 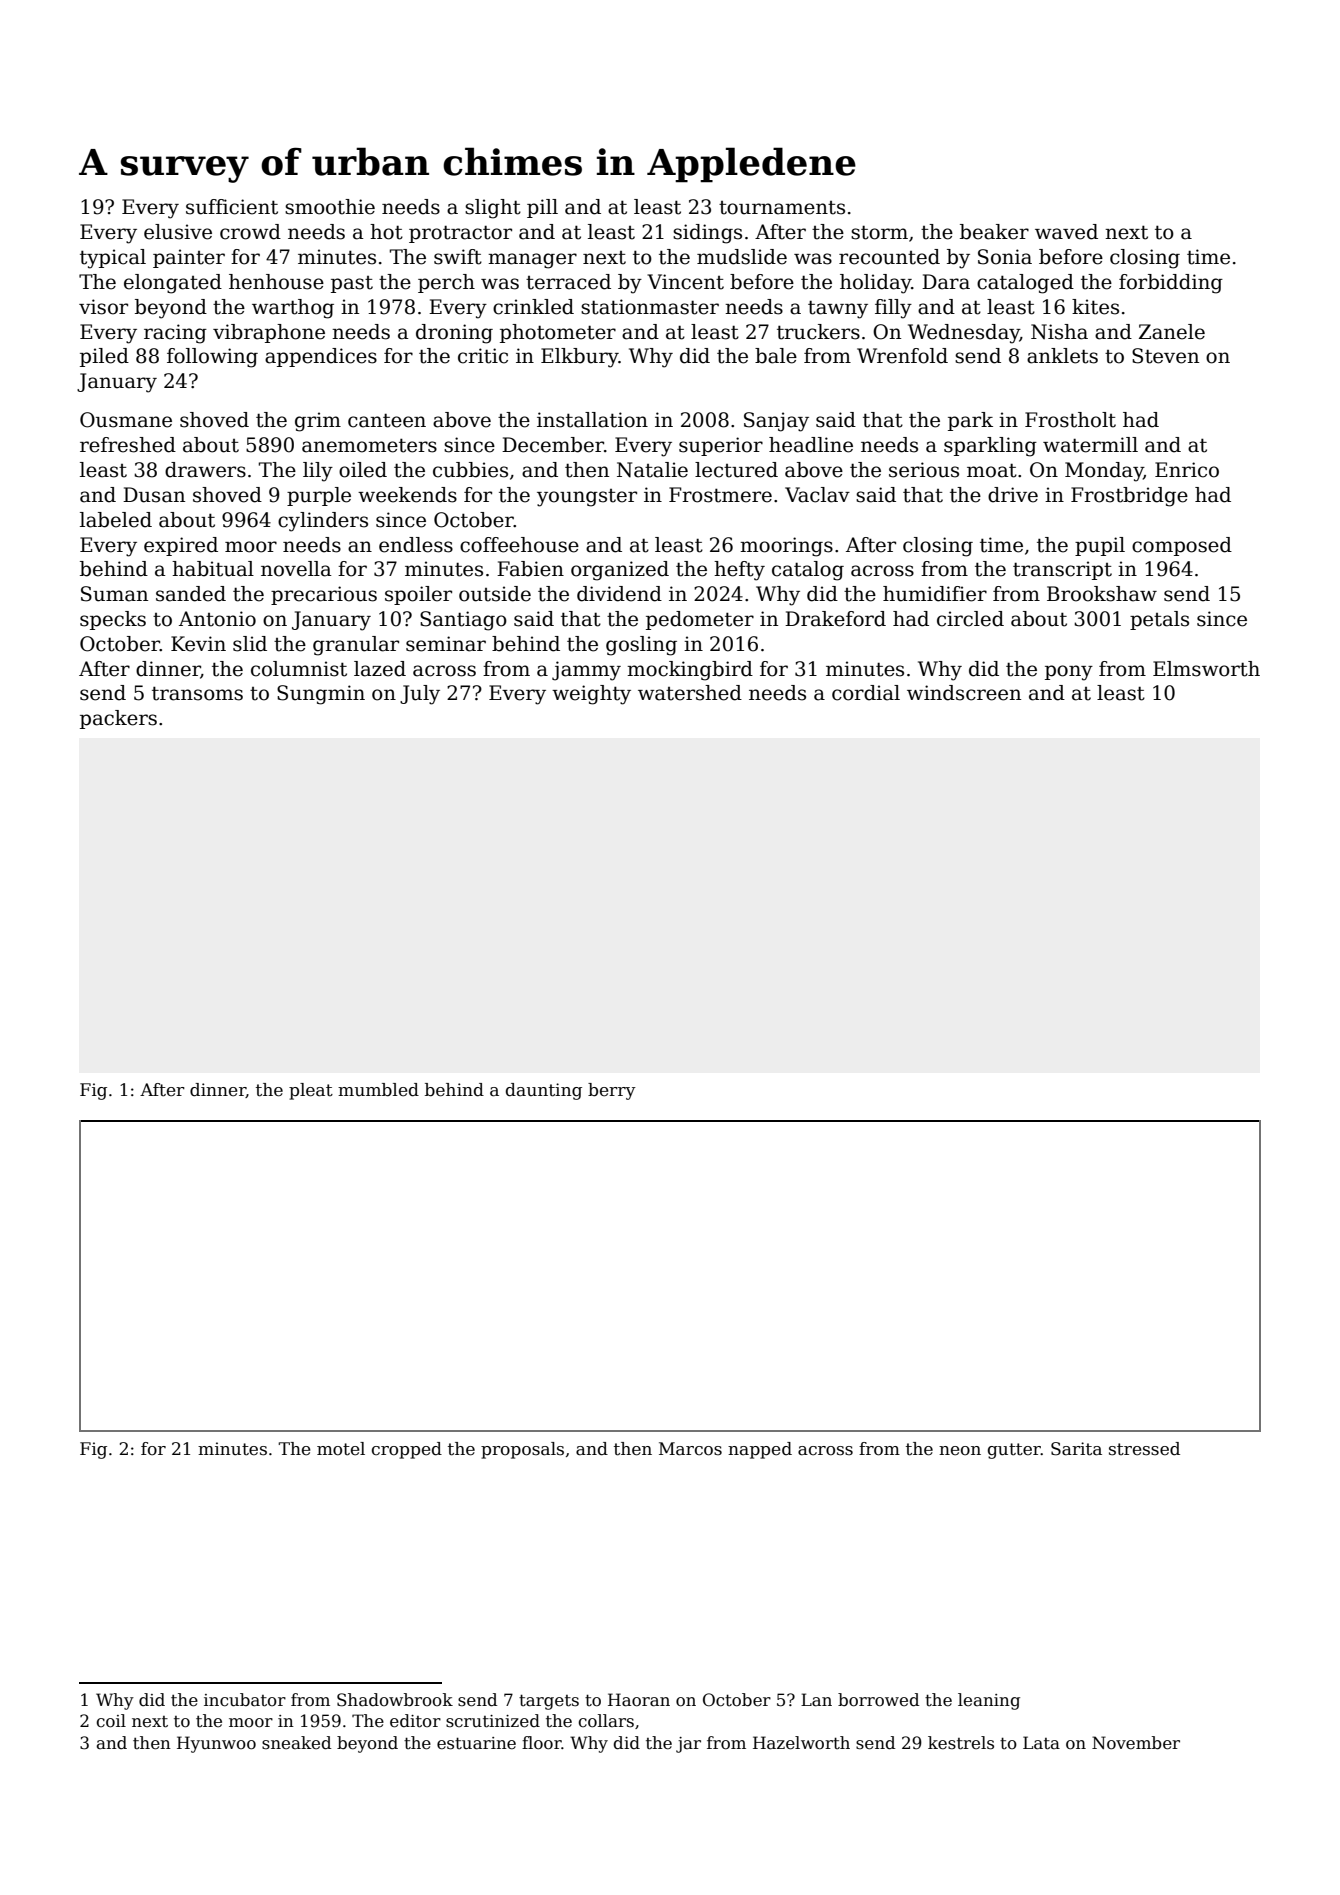 What do you see at coordinates (1144, 1449) in the screenshot?
I see `stressed` at bounding box center [1144, 1449].
